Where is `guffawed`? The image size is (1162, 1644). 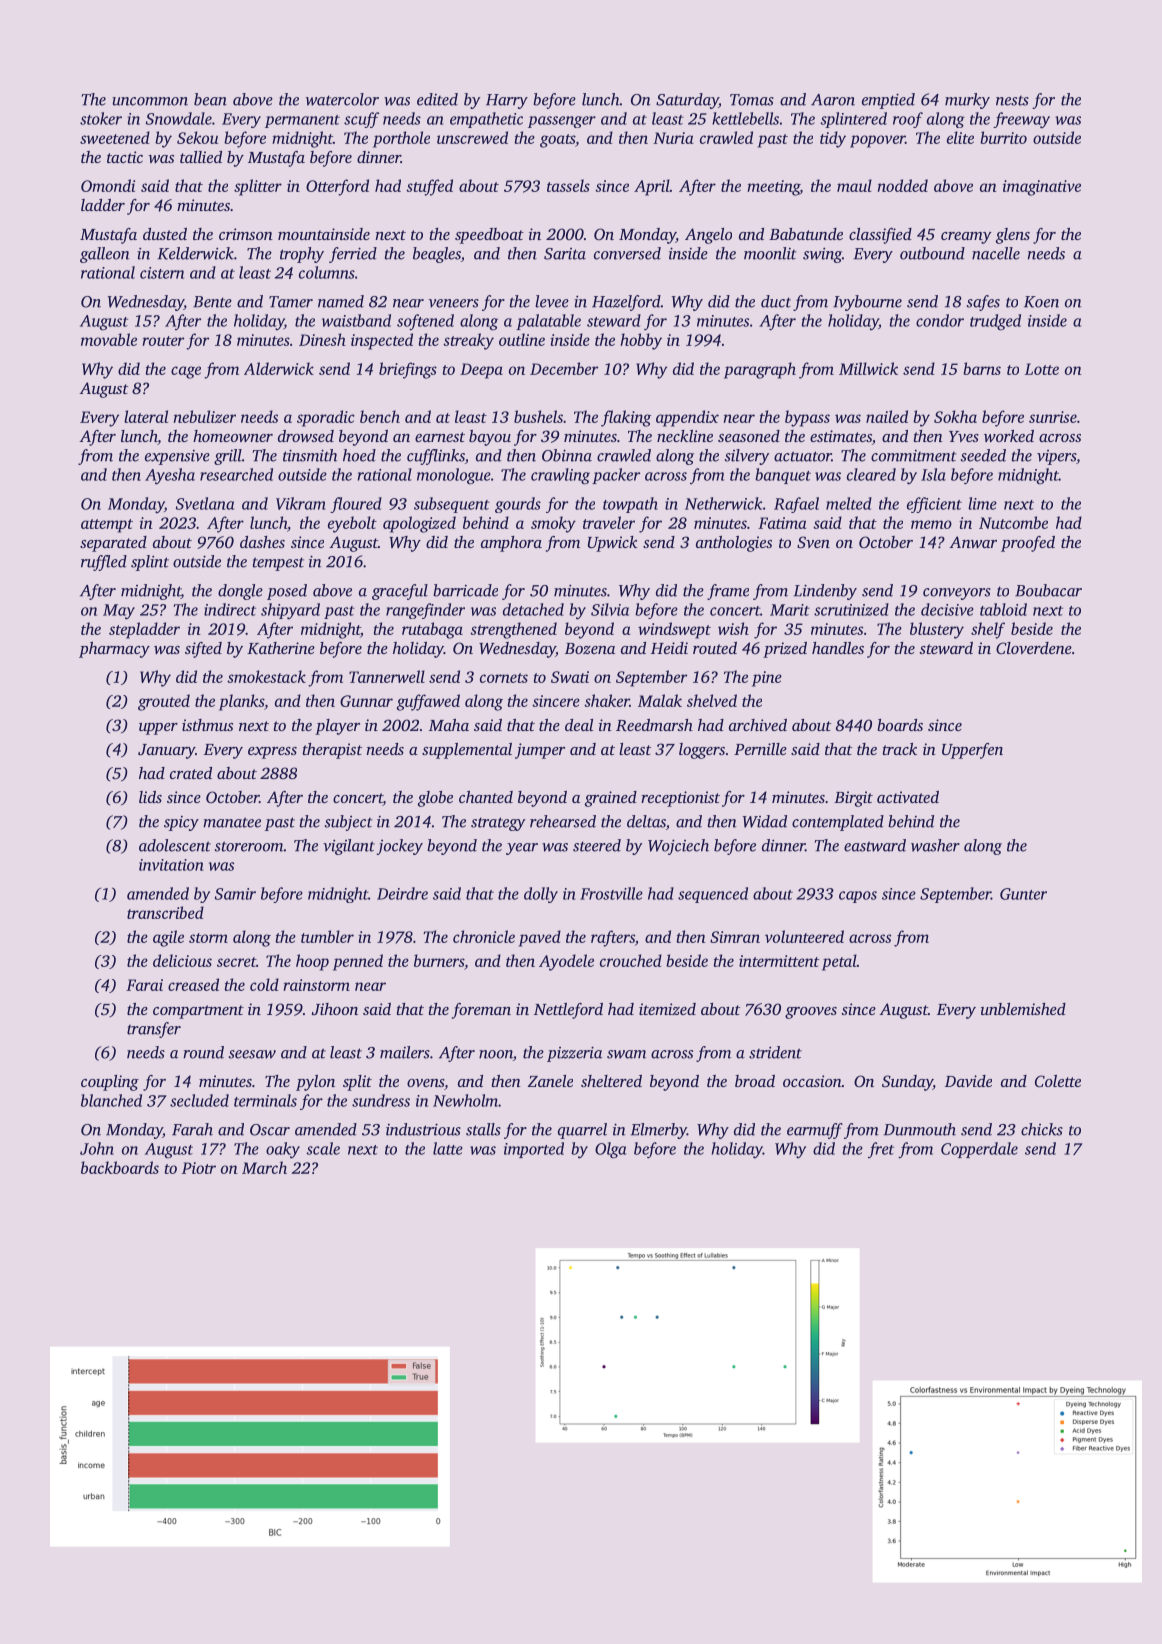 guffawed is located at coordinates (428, 702).
